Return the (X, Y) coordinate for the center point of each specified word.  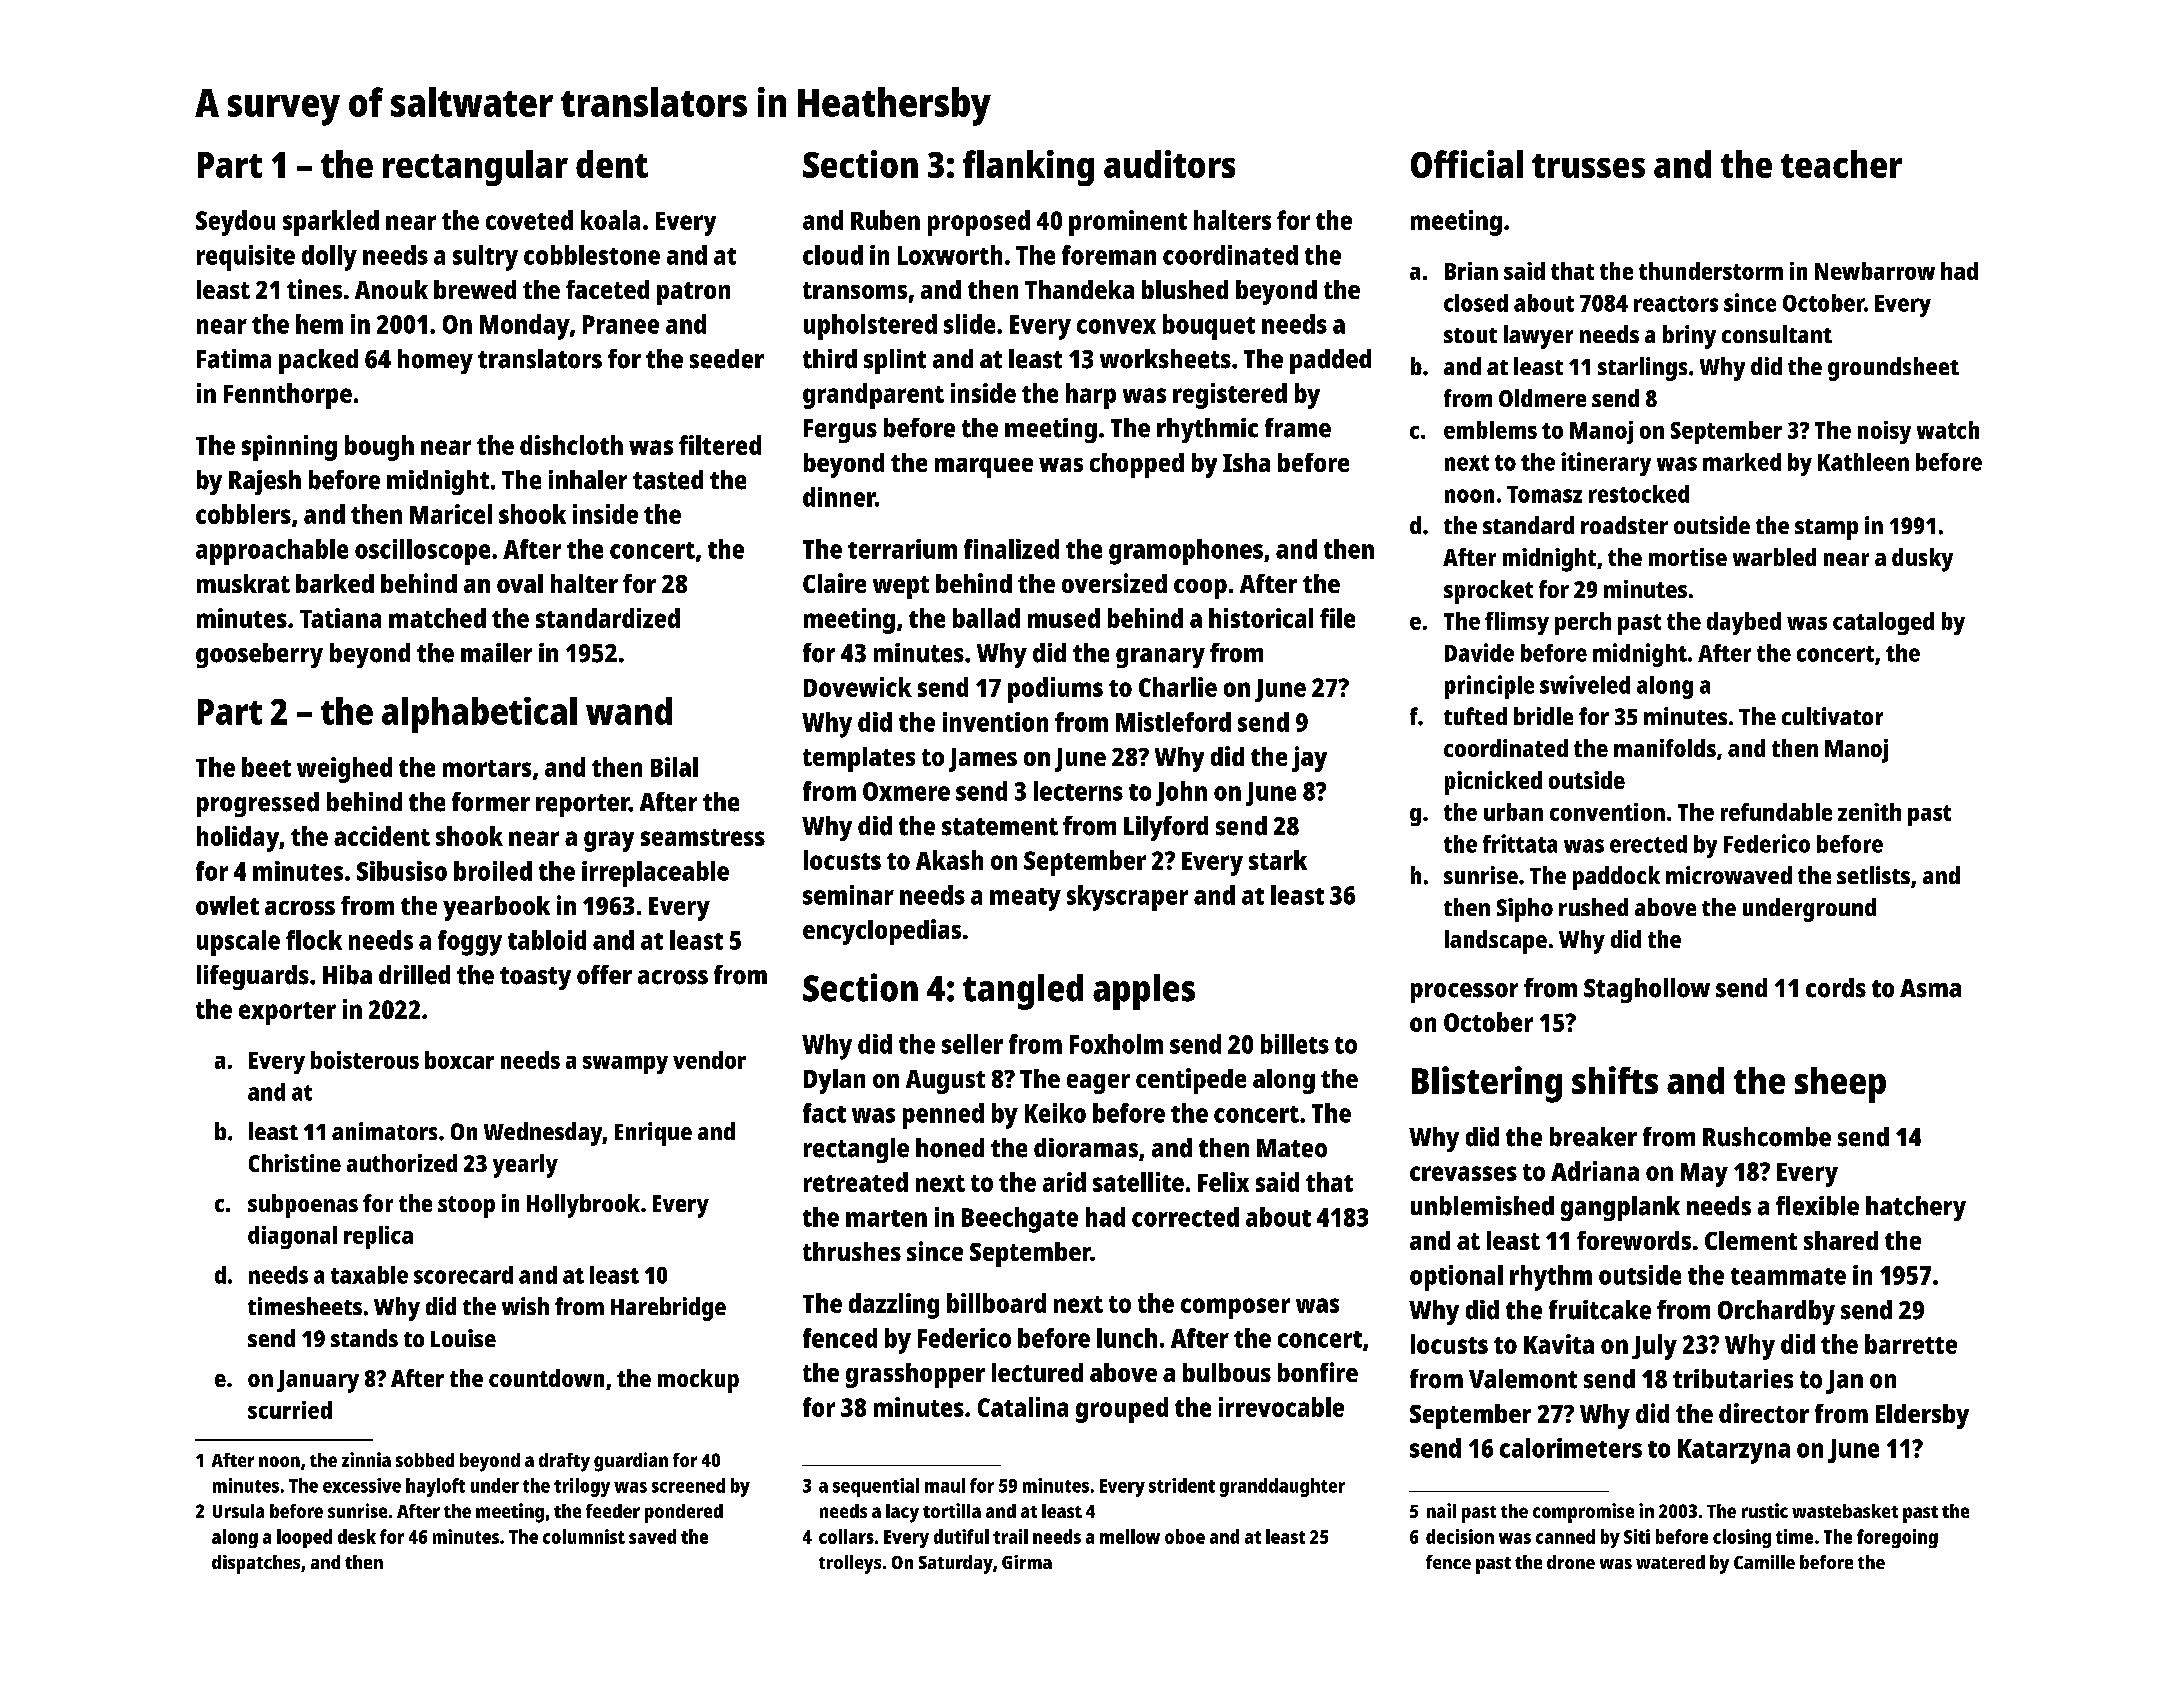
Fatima (234, 359)
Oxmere (906, 791)
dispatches (256, 1564)
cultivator (1832, 716)
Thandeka (1079, 289)
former (491, 802)
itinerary (1606, 464)
